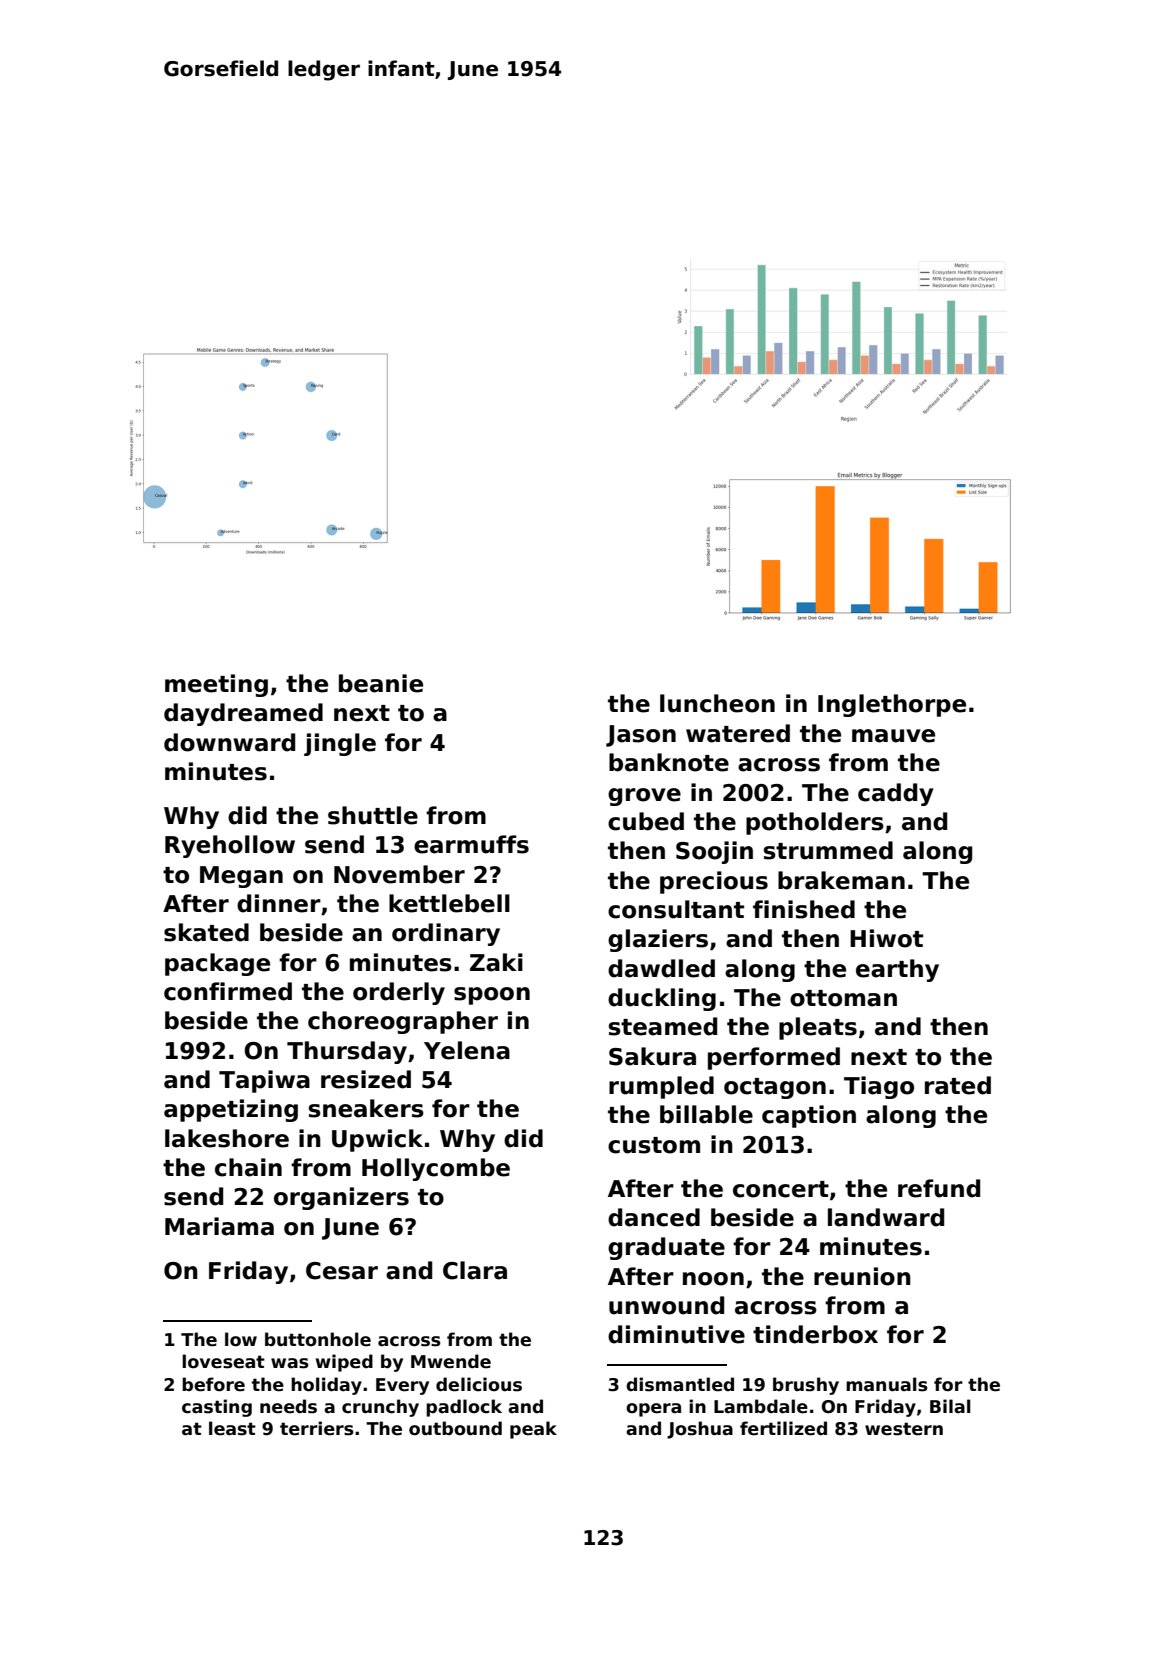 The image size is (1165, 1654). I want to click on peak, so click(533, 1430).
